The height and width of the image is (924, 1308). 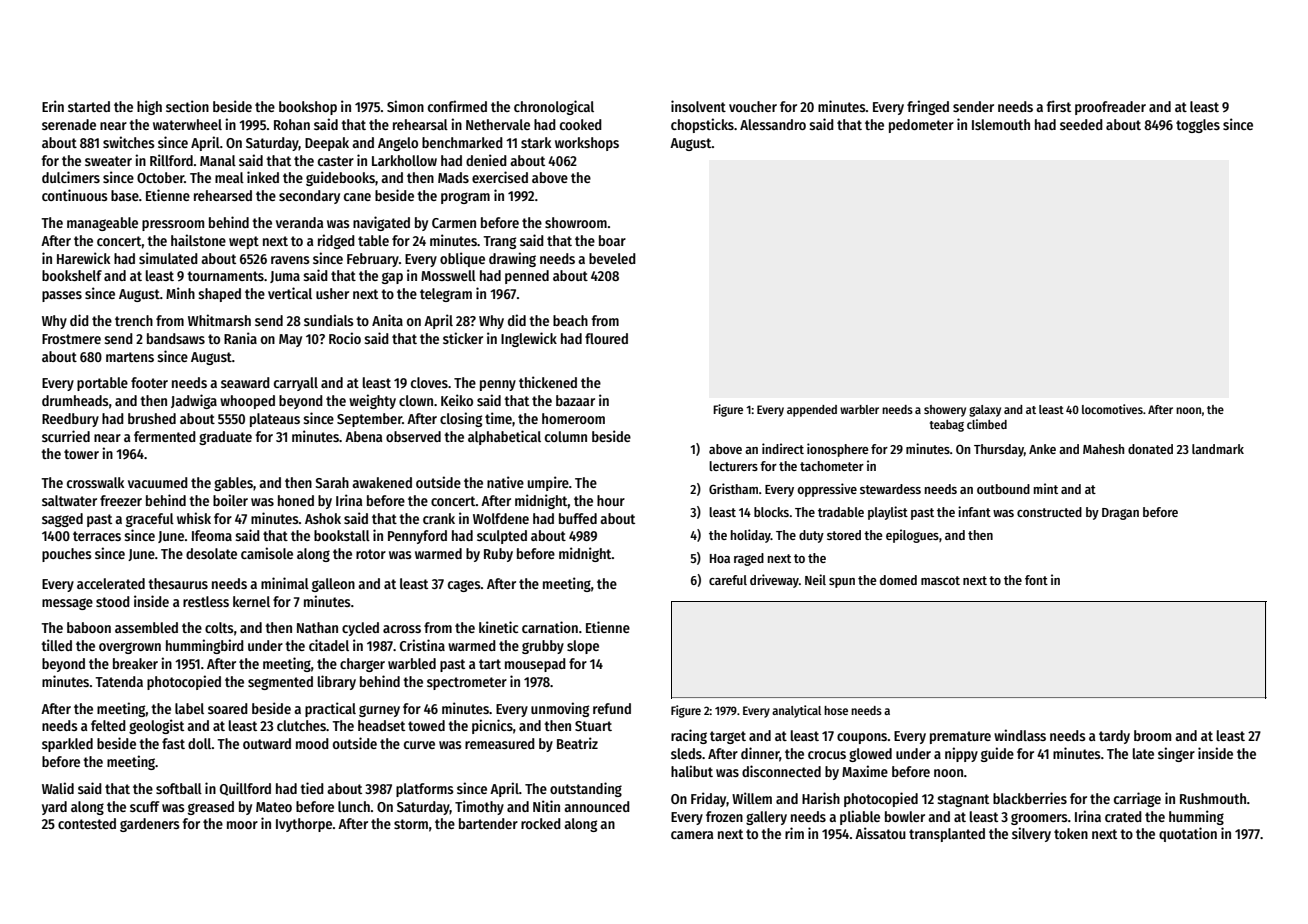 What do you see at coordinates (1188, 834) in the image?
I see `quotation` at bounding box center [1188, 834].
